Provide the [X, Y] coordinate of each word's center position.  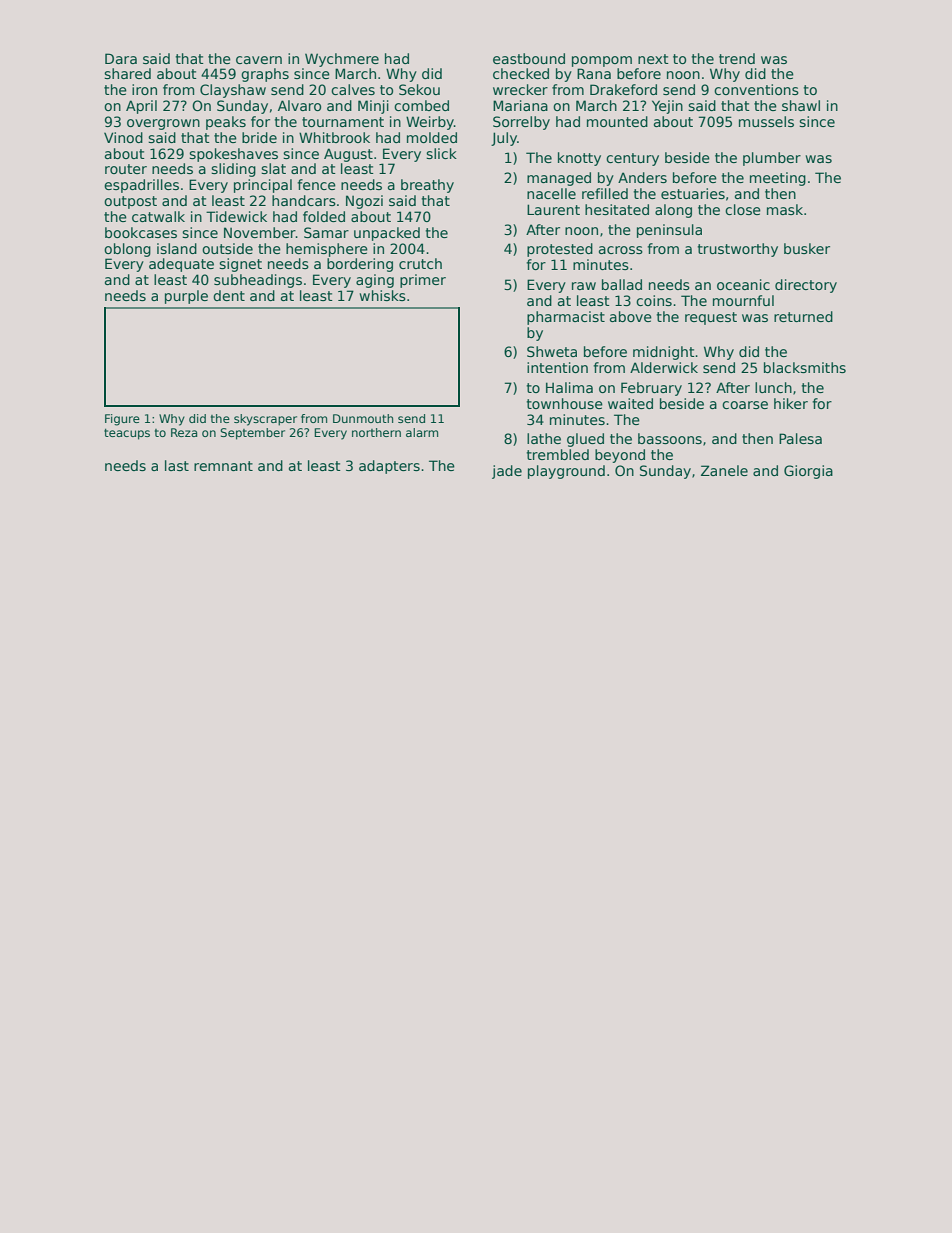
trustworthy [738, 250]
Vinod [123, 137]
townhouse [565, 403]
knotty [579, 159]
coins [654, 300]
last [177, 465]
